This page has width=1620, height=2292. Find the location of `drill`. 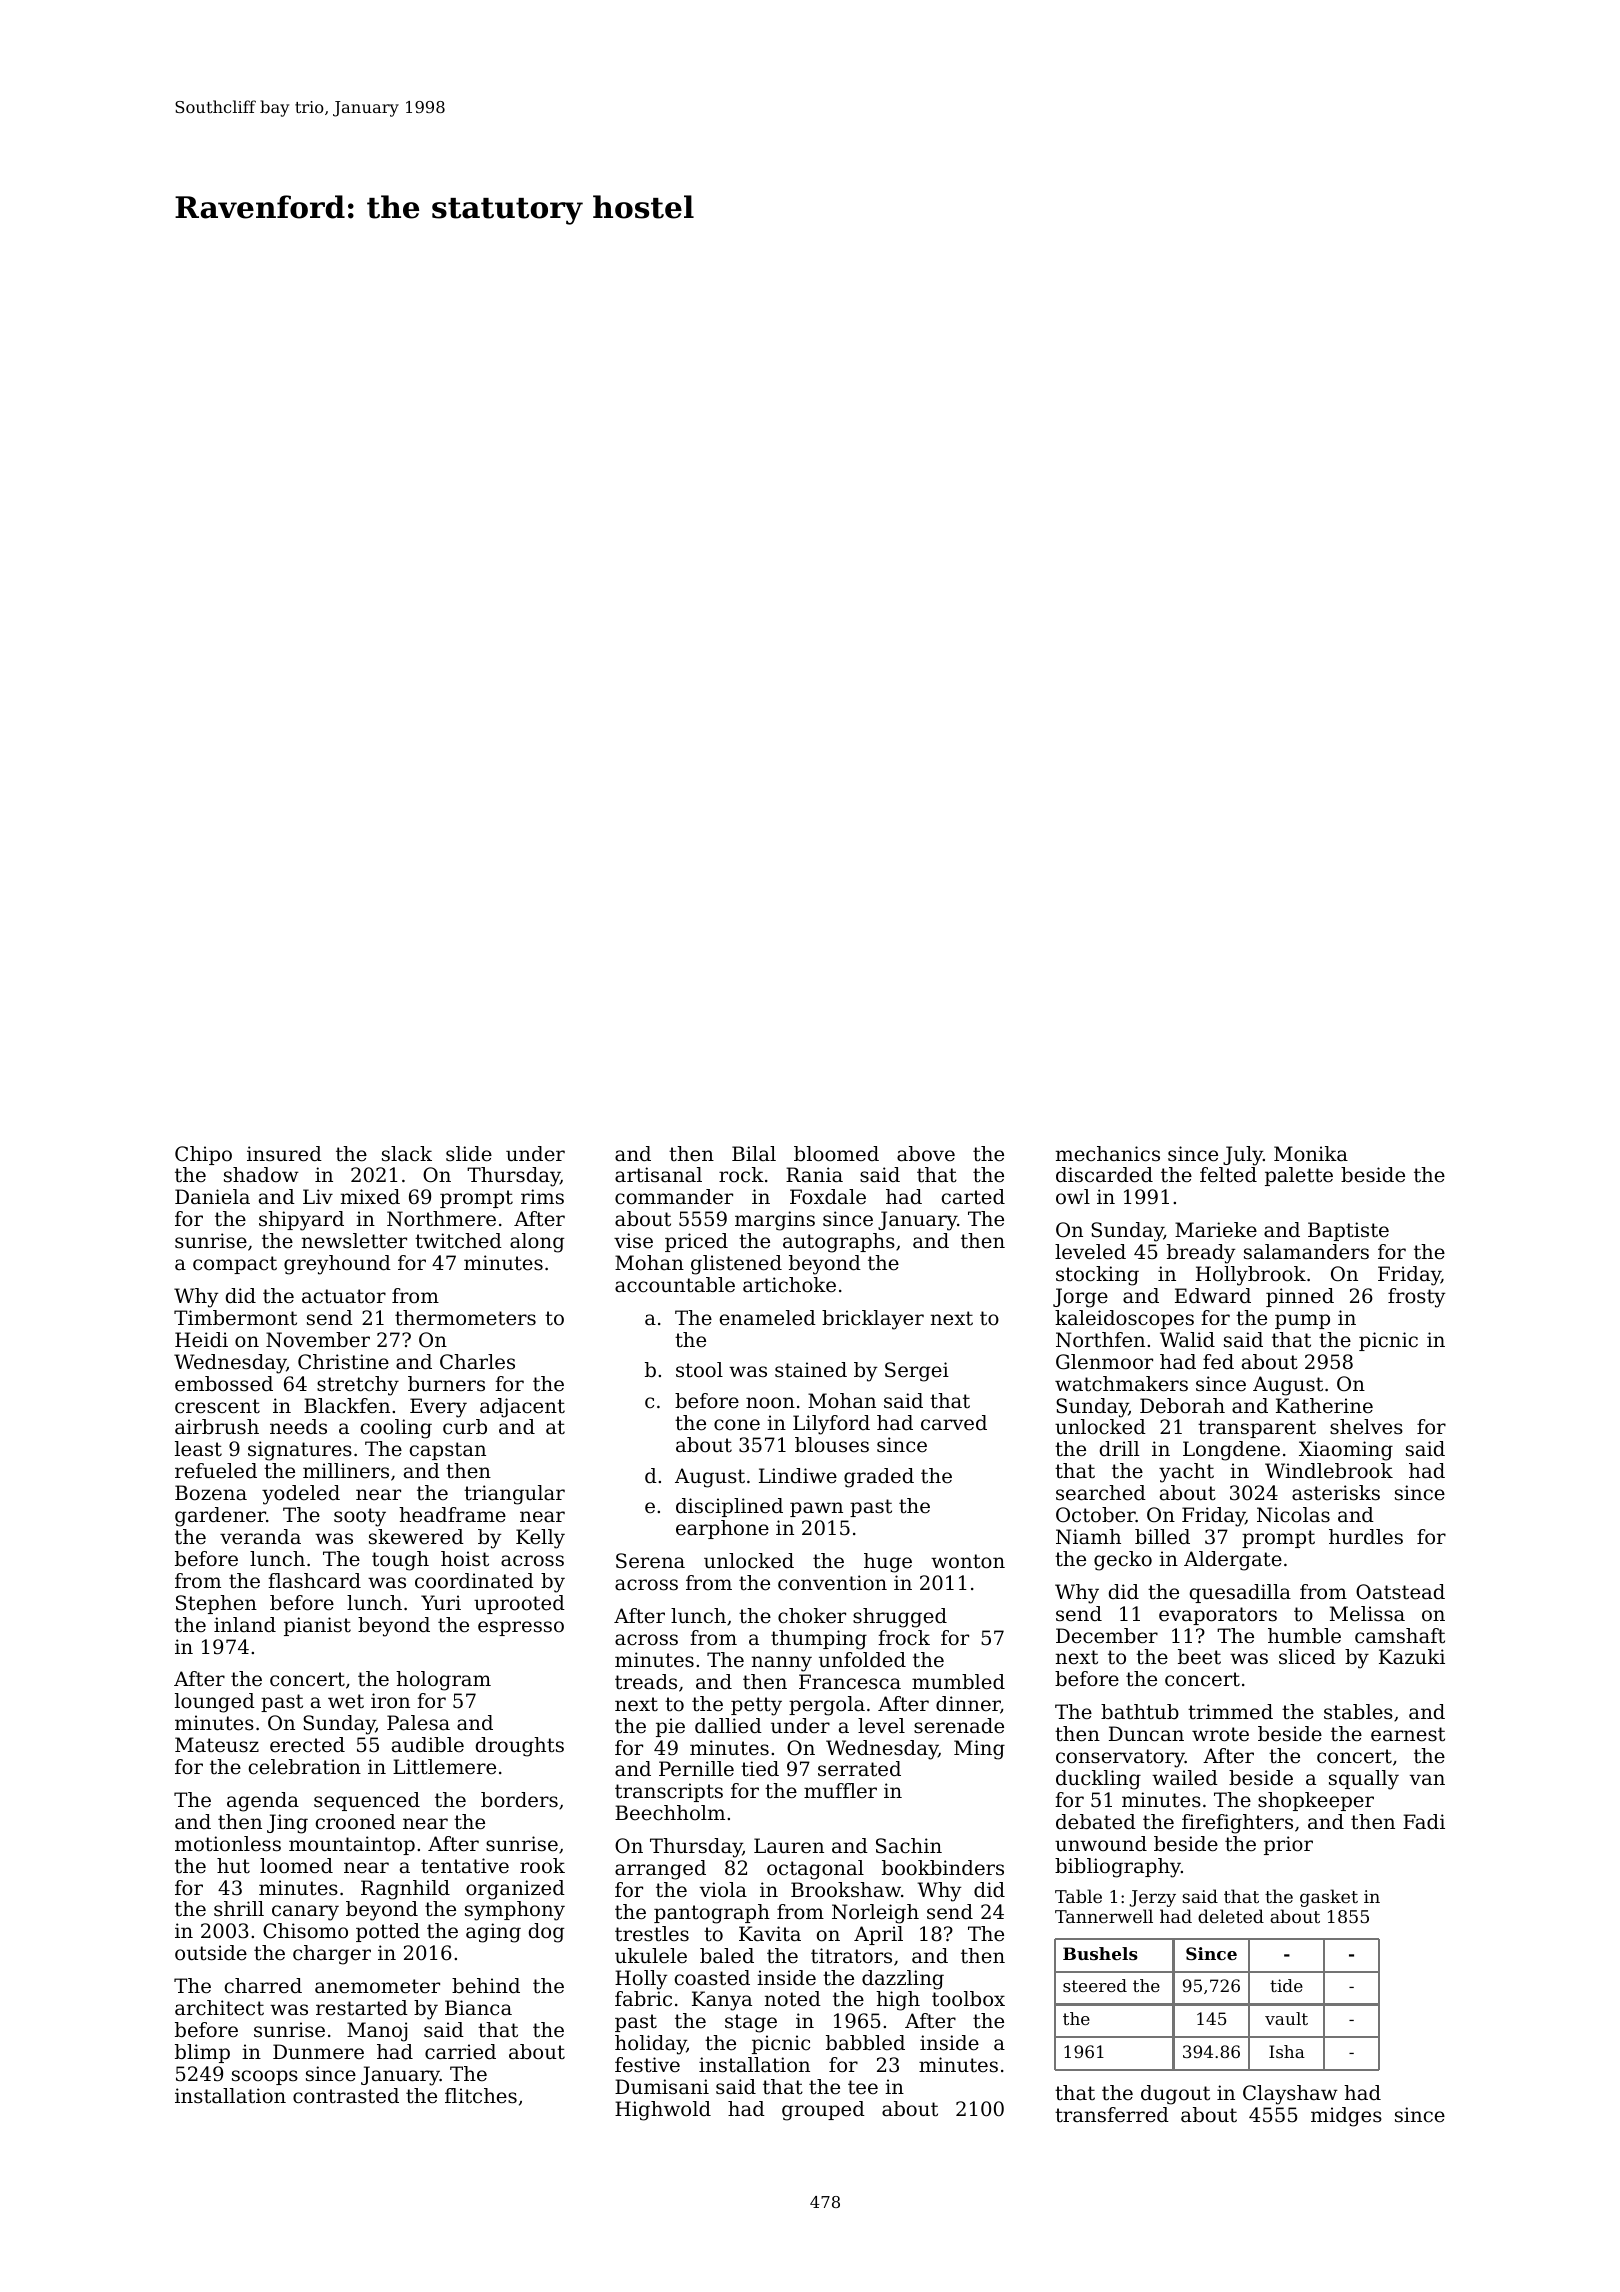

drill is located at coordinates (1119, 1448).
